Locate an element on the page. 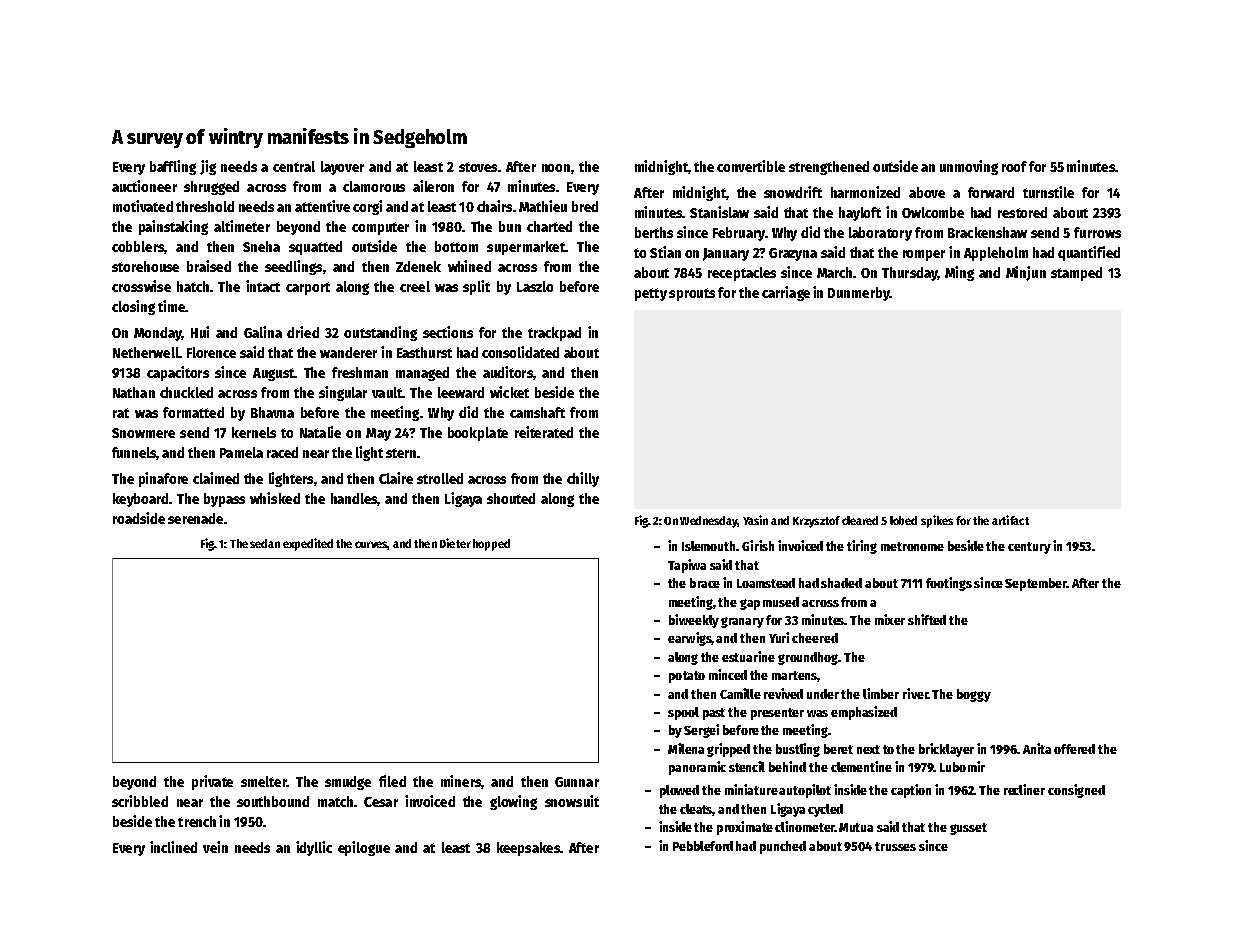 The image size is (1233, 952). wicket is located at coordinates (509, 392).
